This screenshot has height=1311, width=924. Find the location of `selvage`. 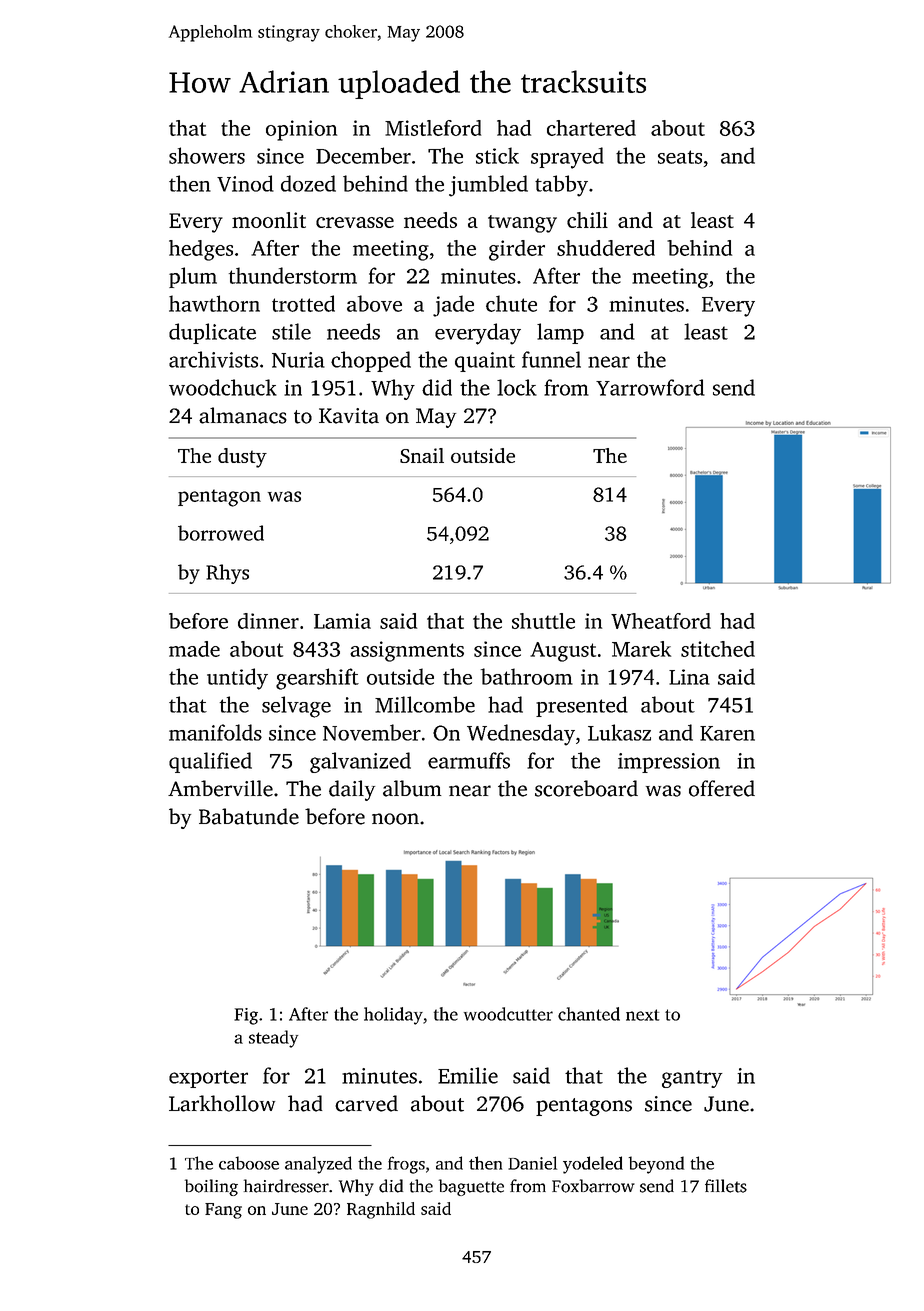

selvage is located at coordinates (296, 707).
